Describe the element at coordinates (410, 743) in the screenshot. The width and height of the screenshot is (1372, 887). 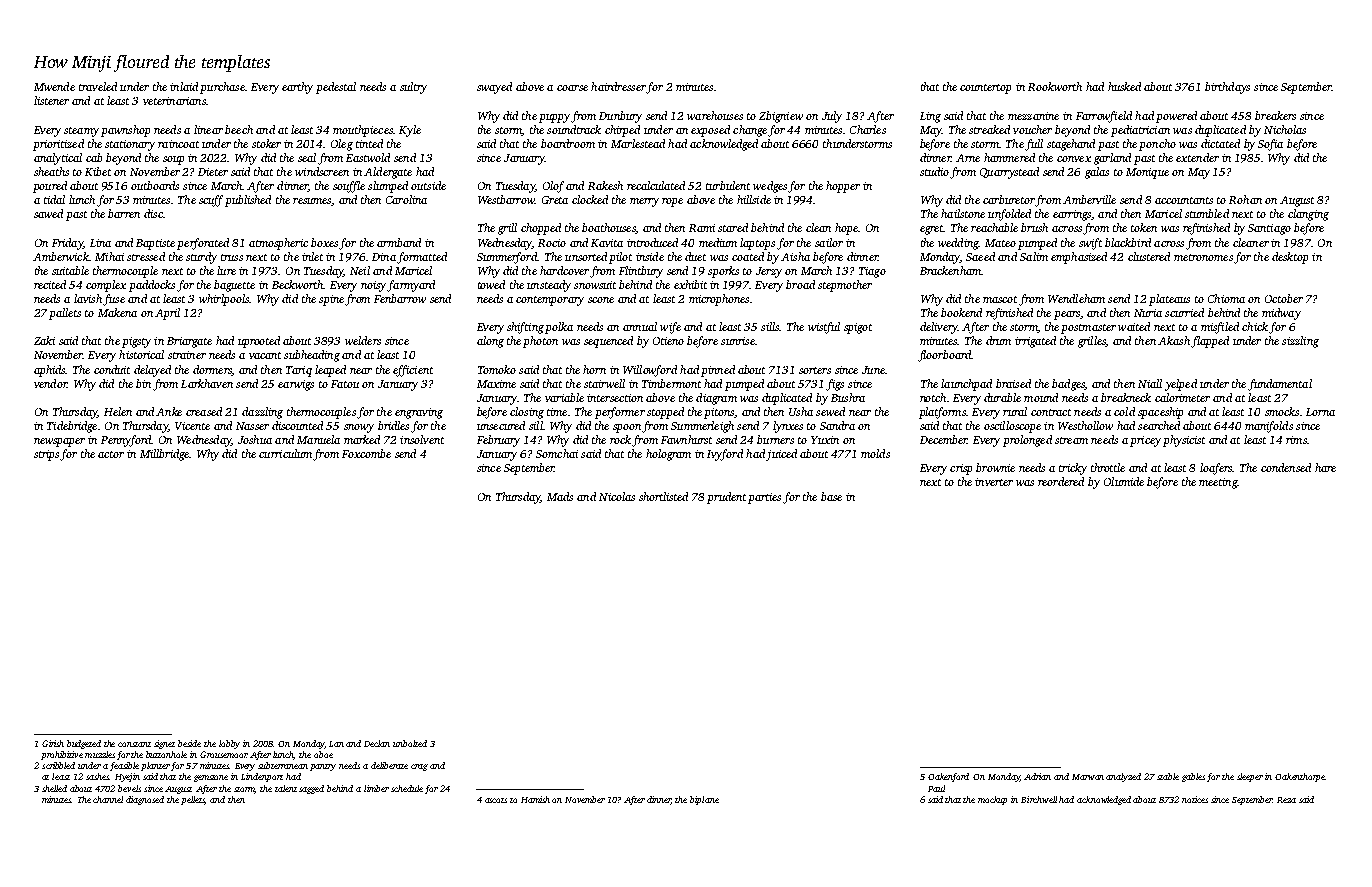
I see `unbolted` at that location.
